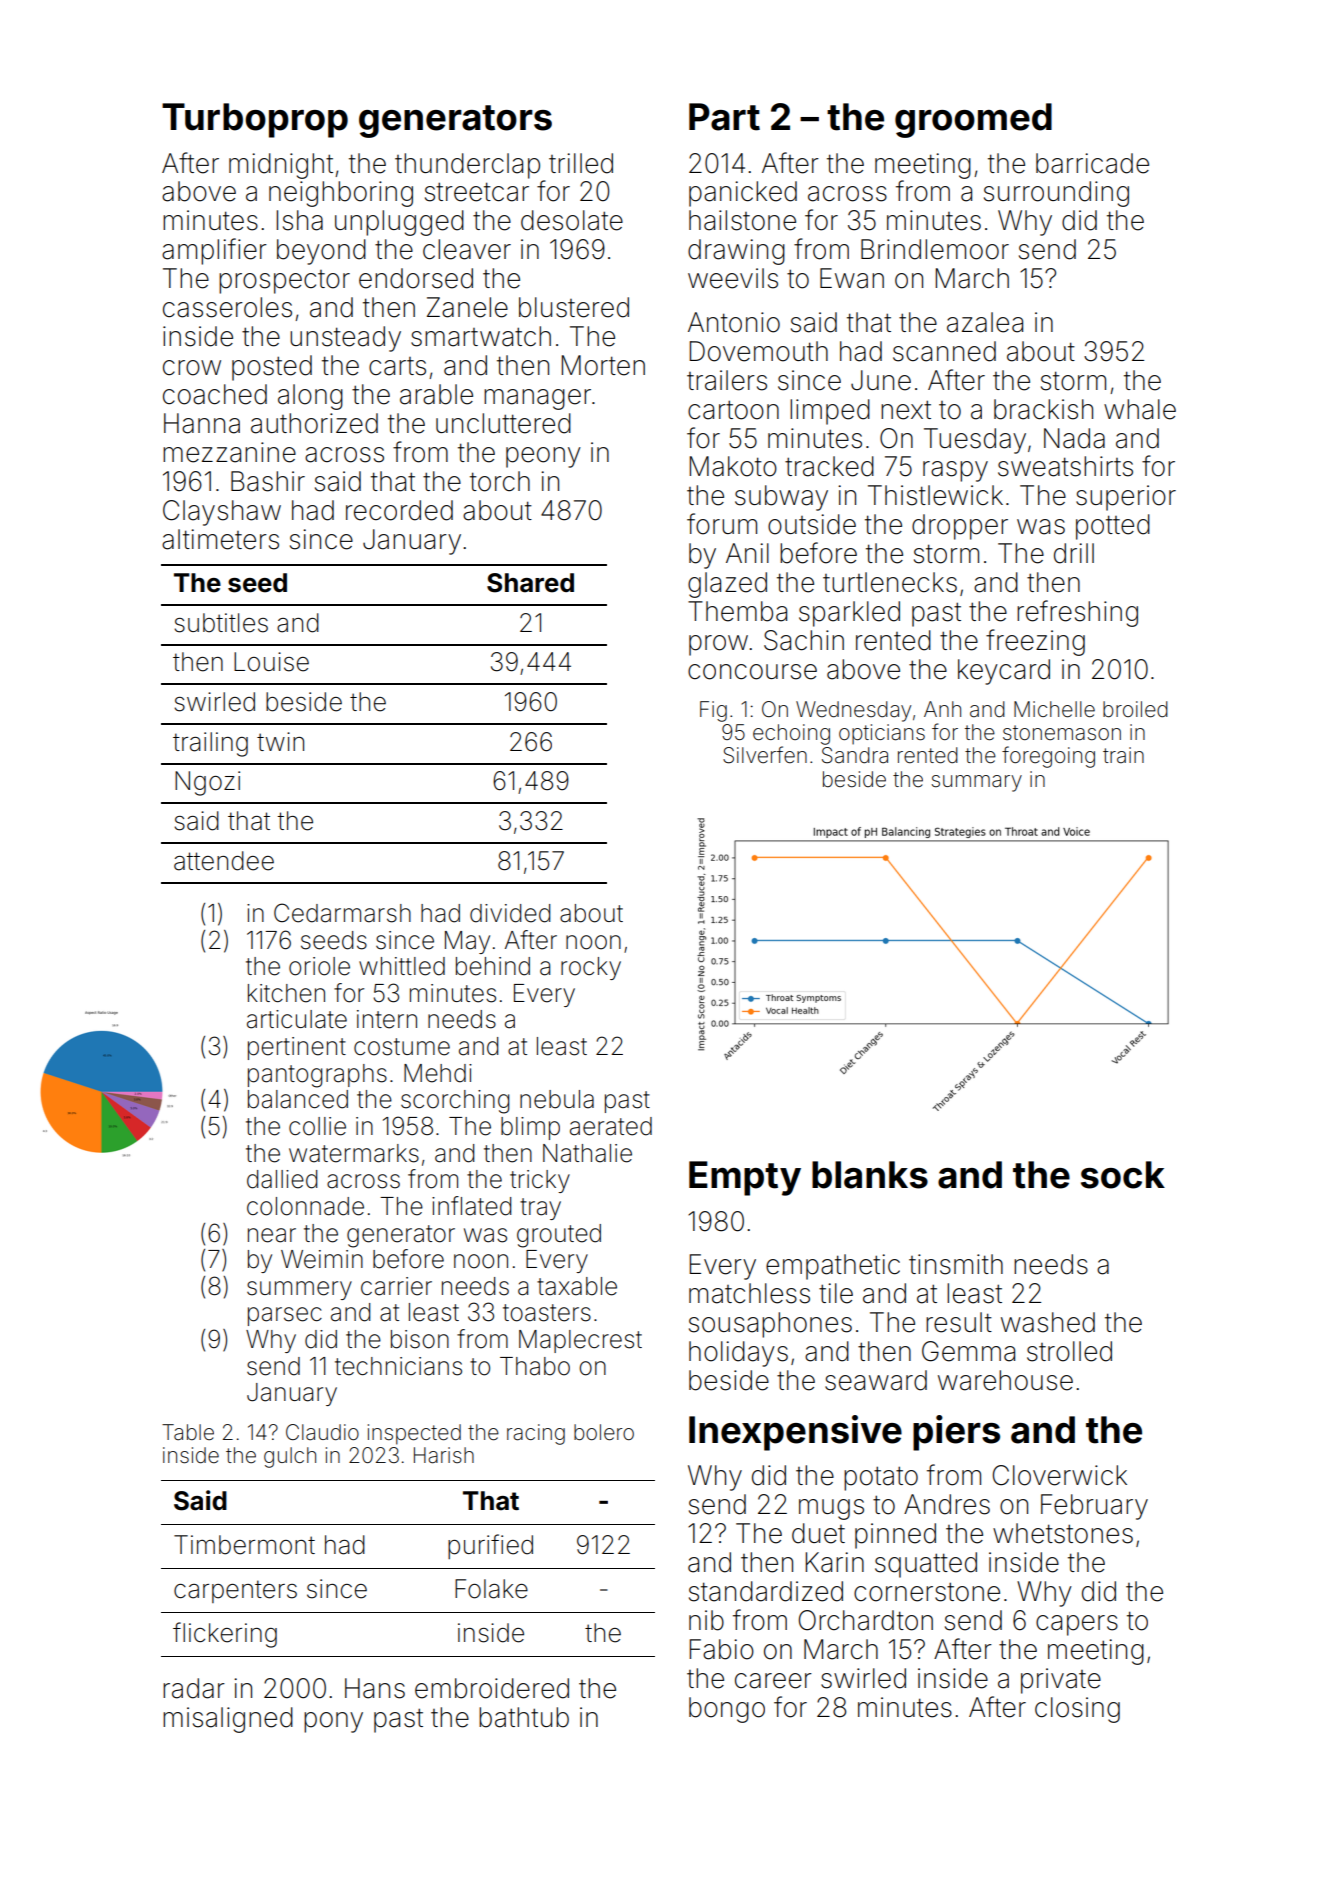  What do you see at coordinates (855, 755) in the screenshot?
I see `Sandra` at bounding box center [855, 755].
